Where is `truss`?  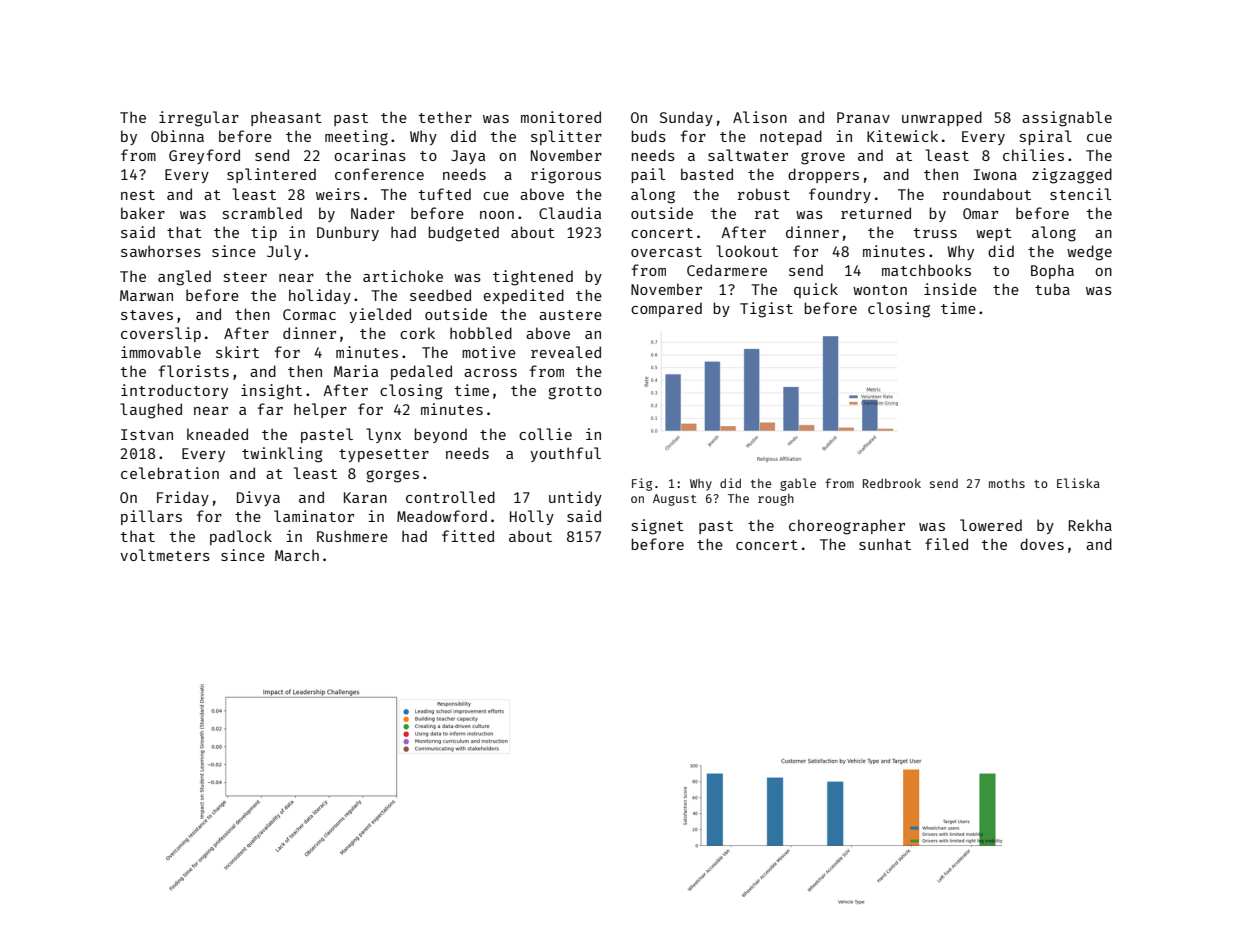
truss is located at coordinates (935, 233).
